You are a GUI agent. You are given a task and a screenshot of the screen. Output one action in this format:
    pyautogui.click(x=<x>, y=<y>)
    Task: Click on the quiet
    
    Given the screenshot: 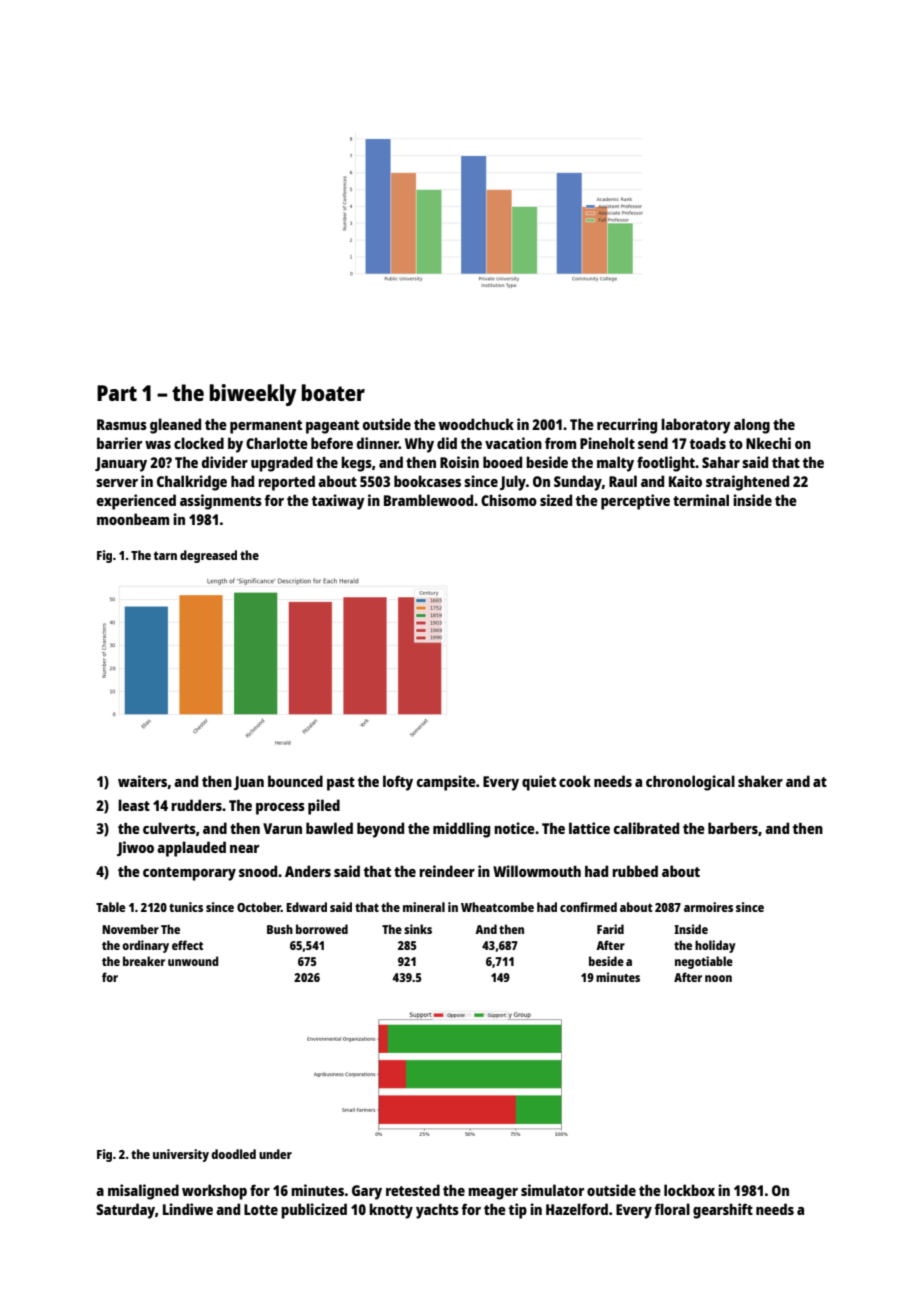 What is the action you would take?
    pyautogui.click(x=539, y=783)
